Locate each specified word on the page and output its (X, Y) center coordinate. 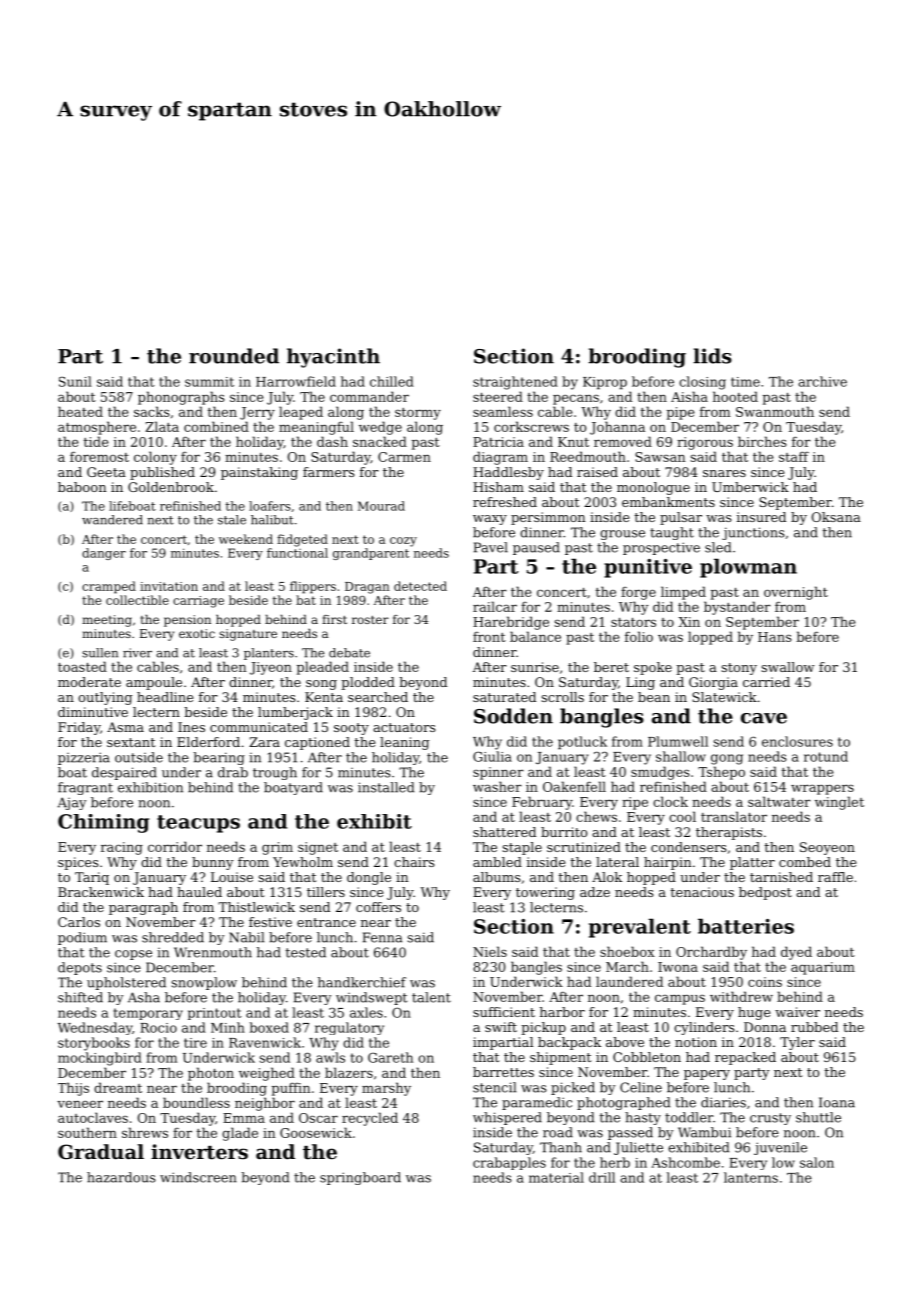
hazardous (121, 1177)
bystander (737, 608)
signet (318, 848)
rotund (826, 756)
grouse (622, 535)
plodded (368, 683)
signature (248, 635)
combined (216, 426)
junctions (753, 533)
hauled (199, 892)
